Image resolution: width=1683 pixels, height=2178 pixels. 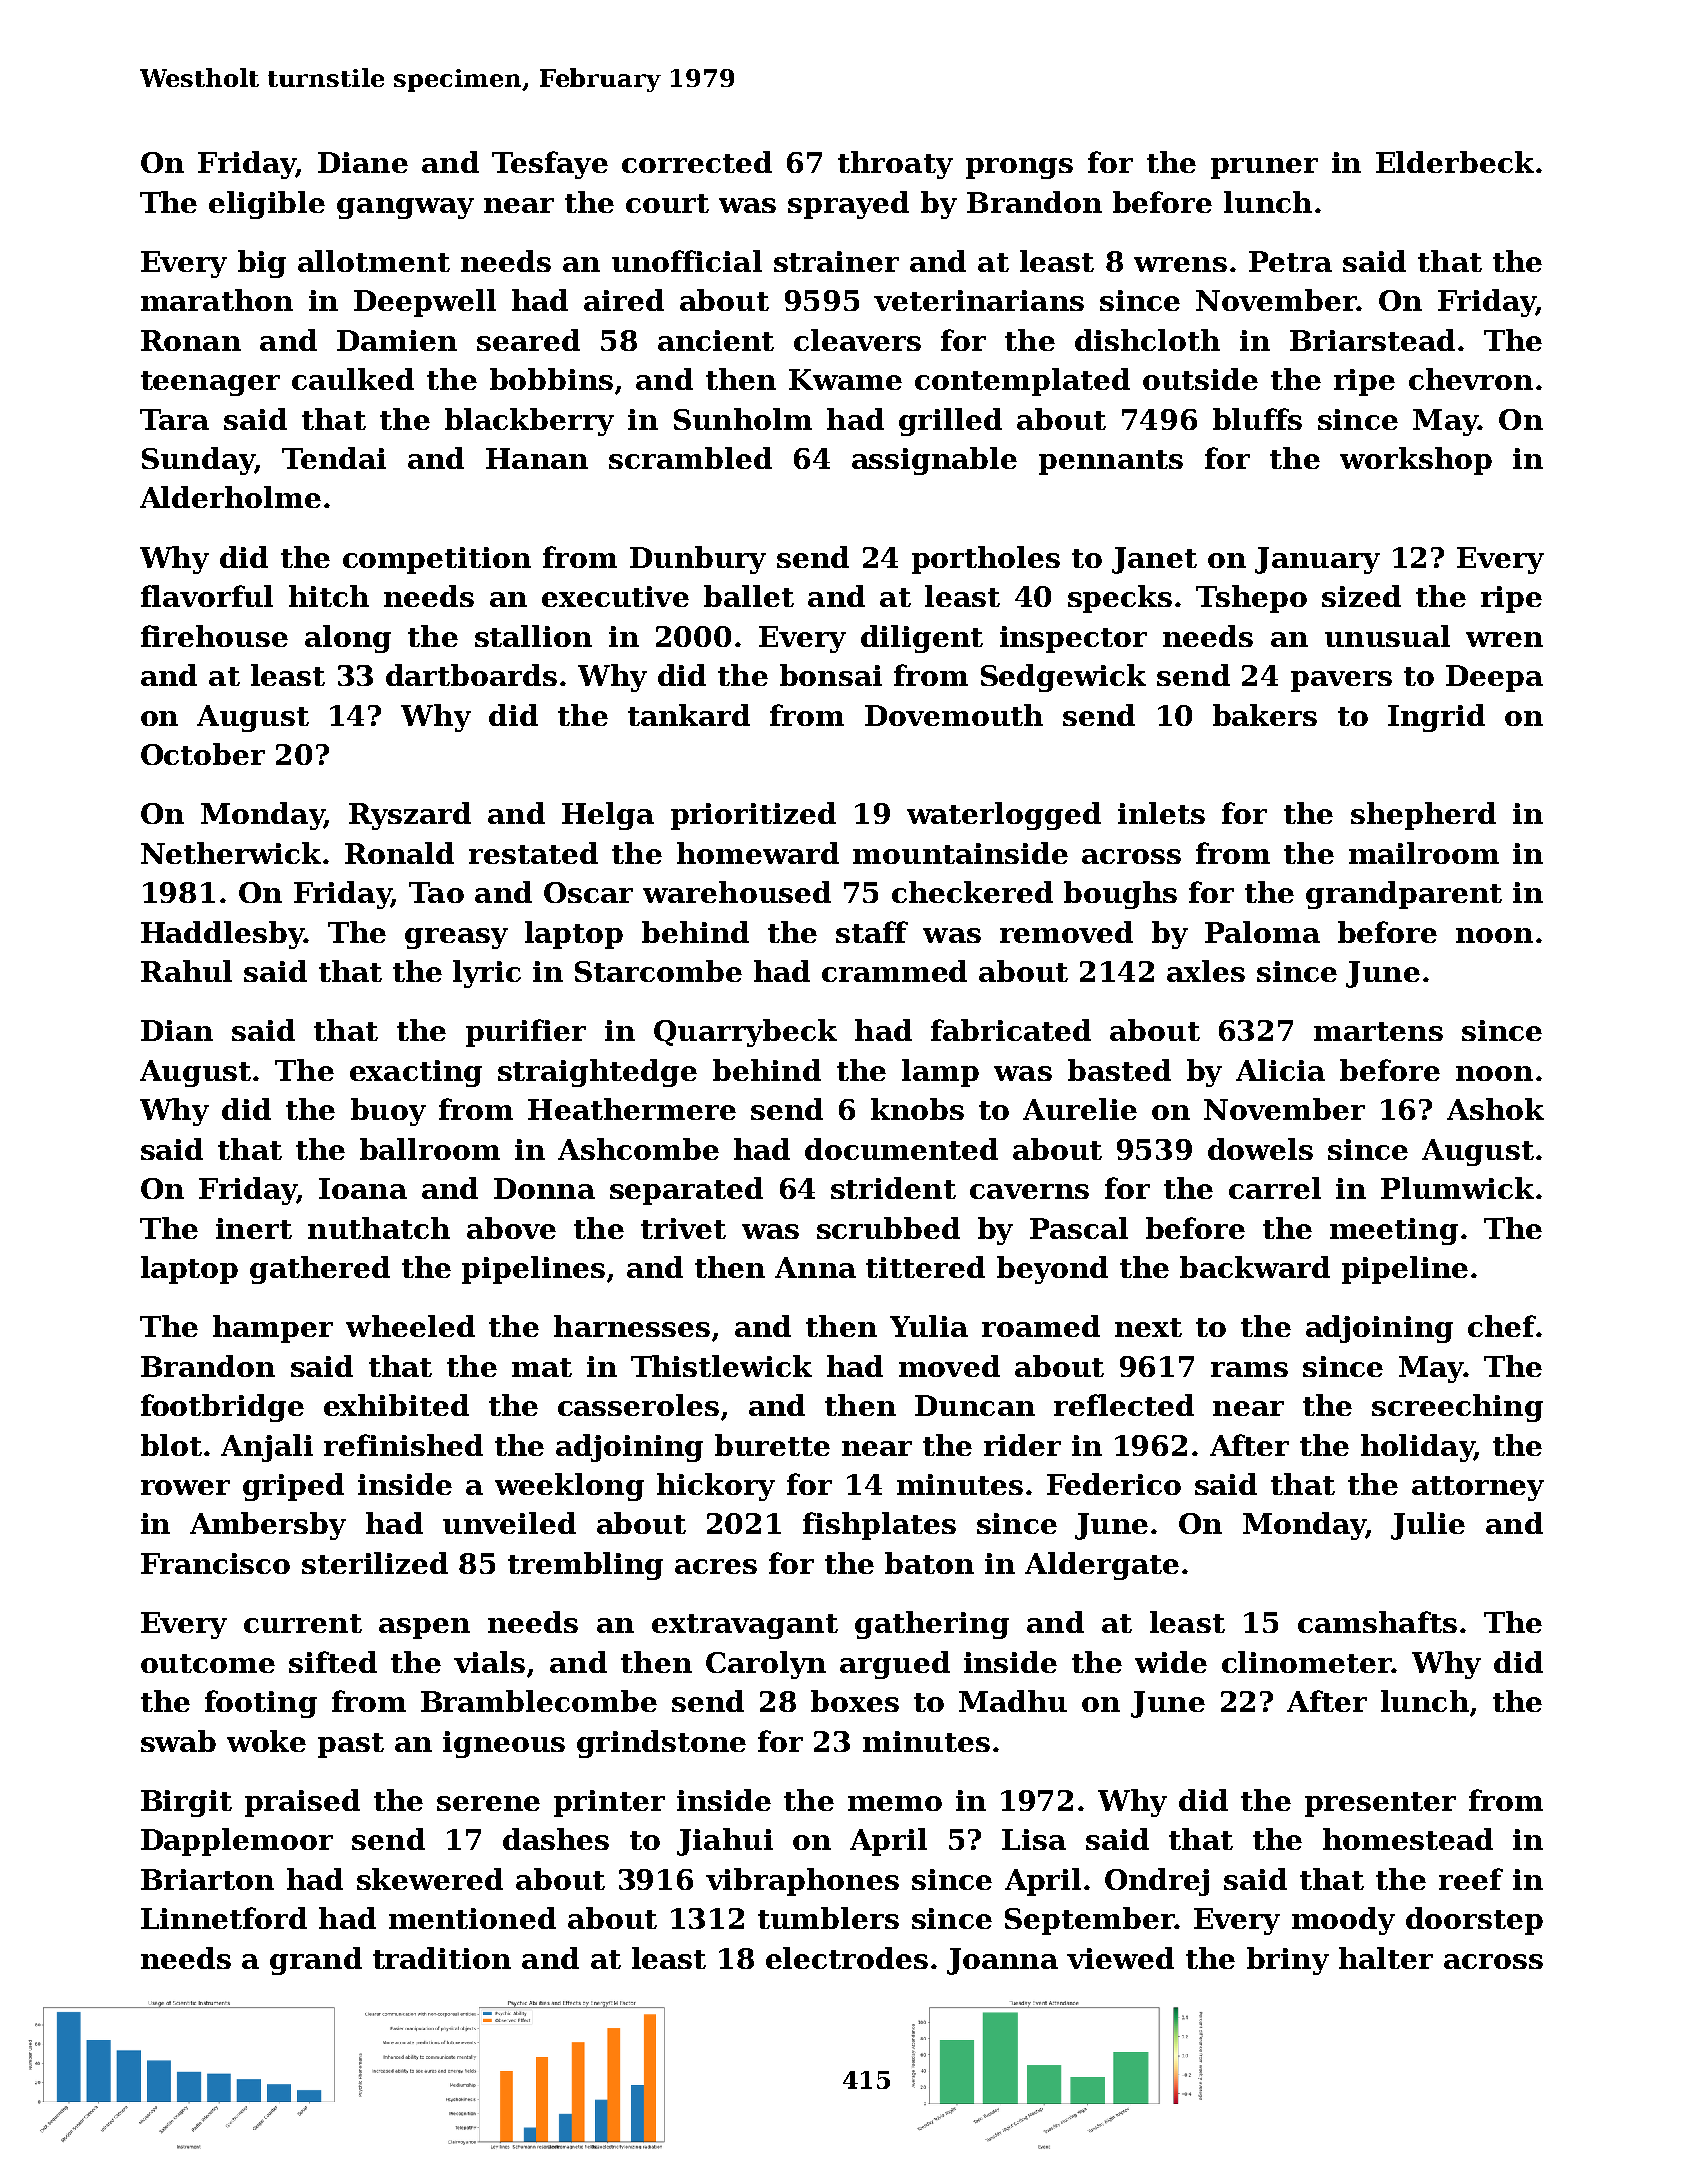 What do you see at coordinates (533, 636) in the image?
I see `stallion` at bounding box center [533, 636].
